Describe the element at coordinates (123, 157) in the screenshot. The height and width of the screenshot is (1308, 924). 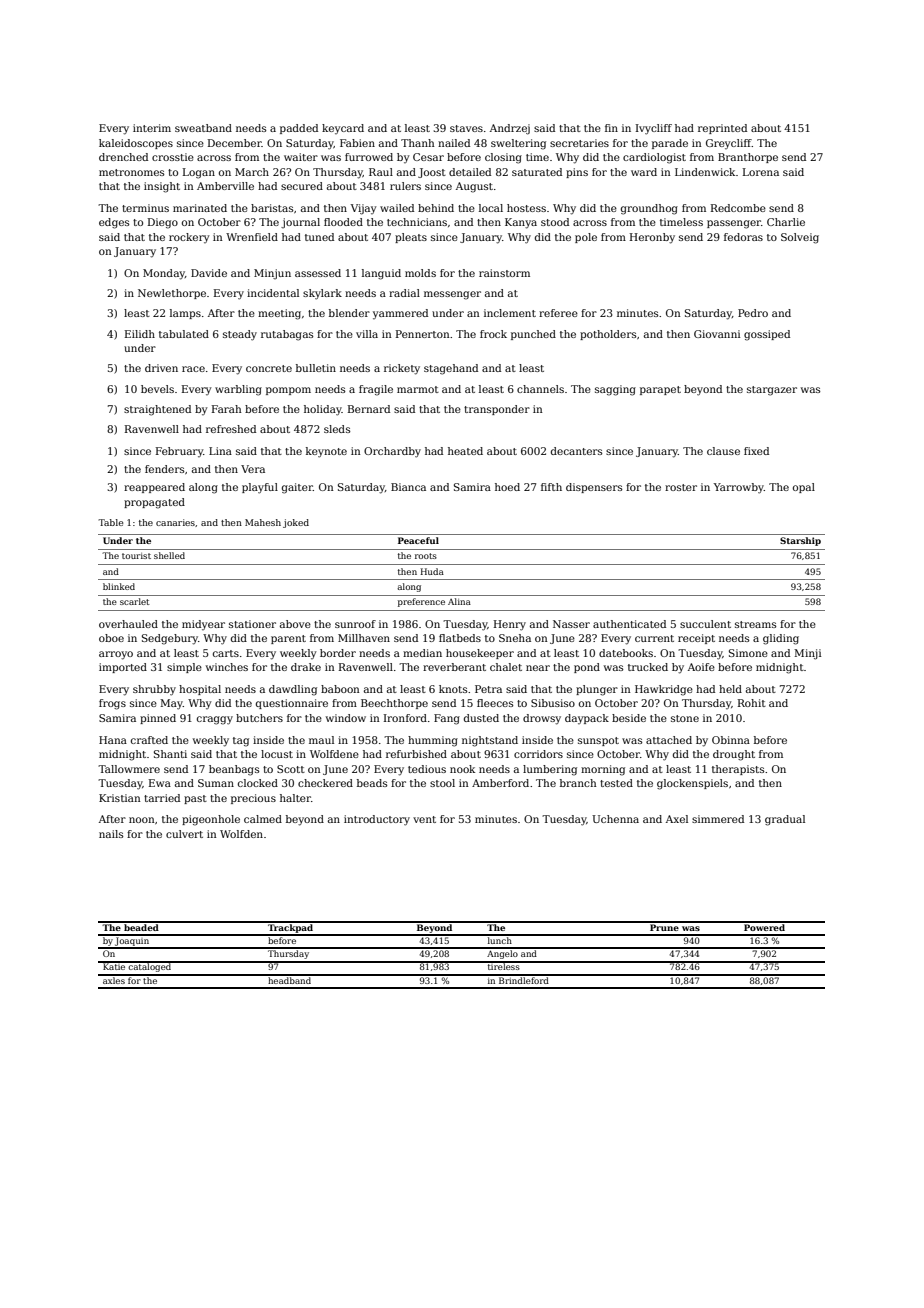
I see `drenched` at that location.
